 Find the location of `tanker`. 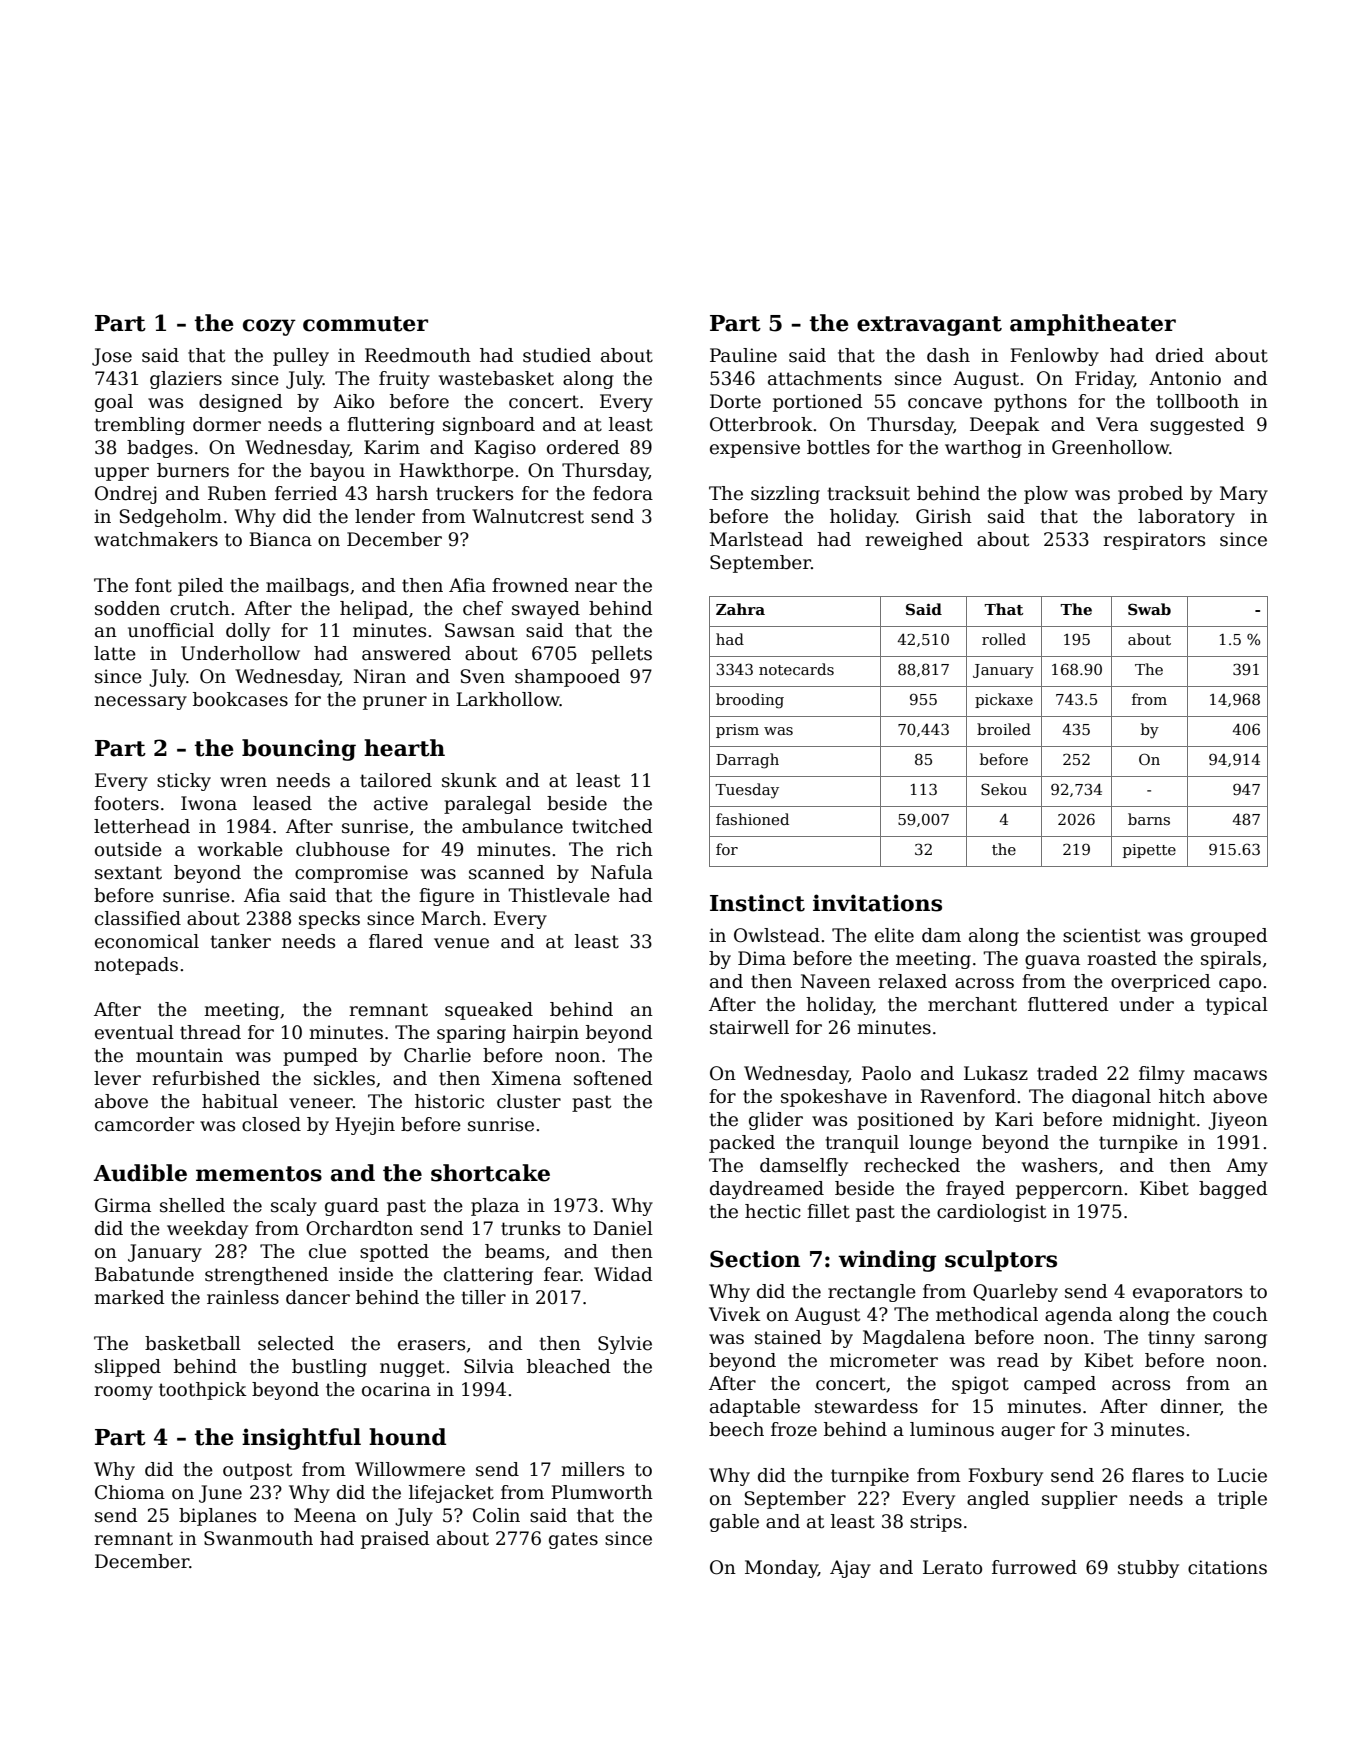

tanker is located at coordinates (241, 941).
